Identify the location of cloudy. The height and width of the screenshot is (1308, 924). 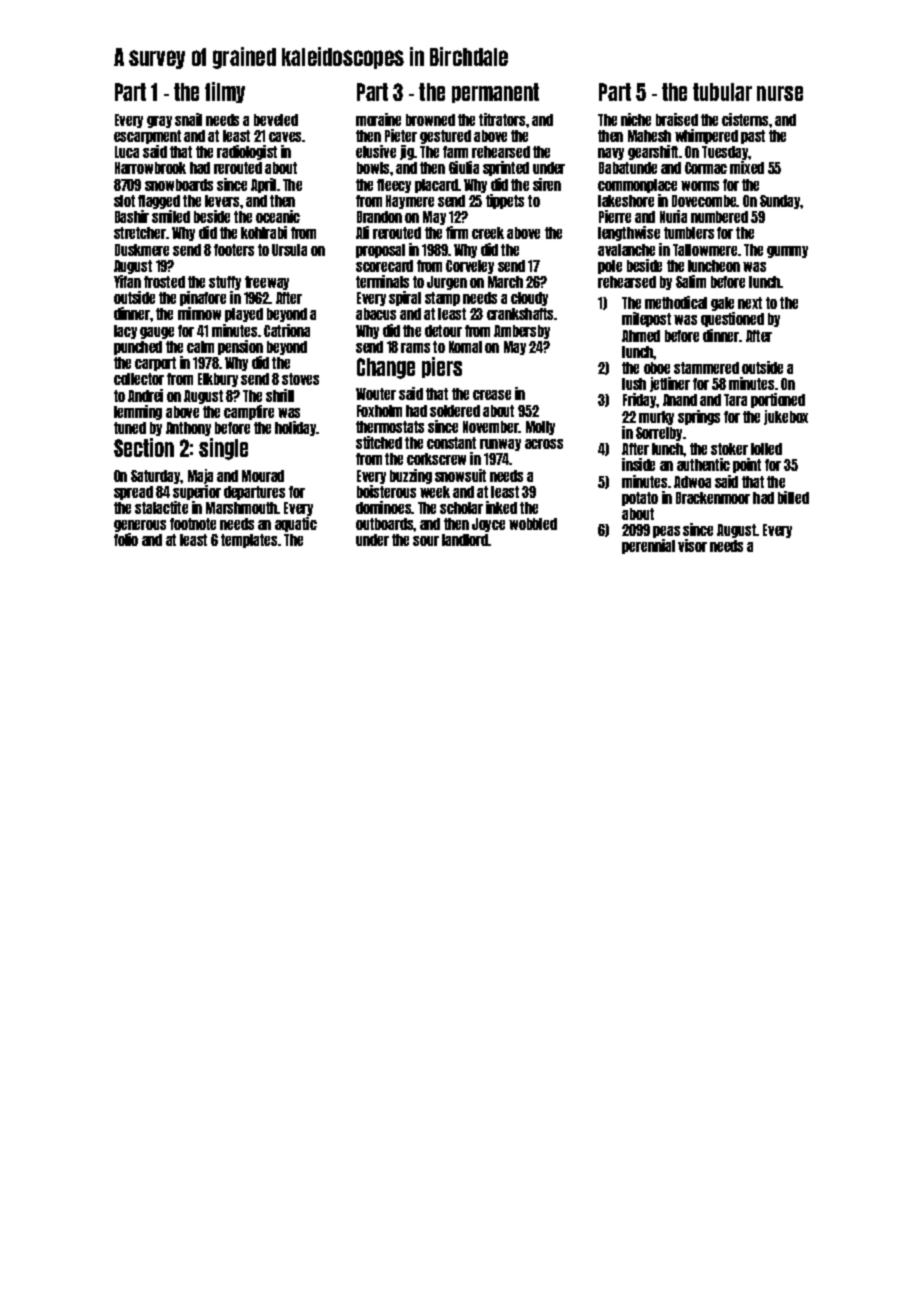
(529, 299).
